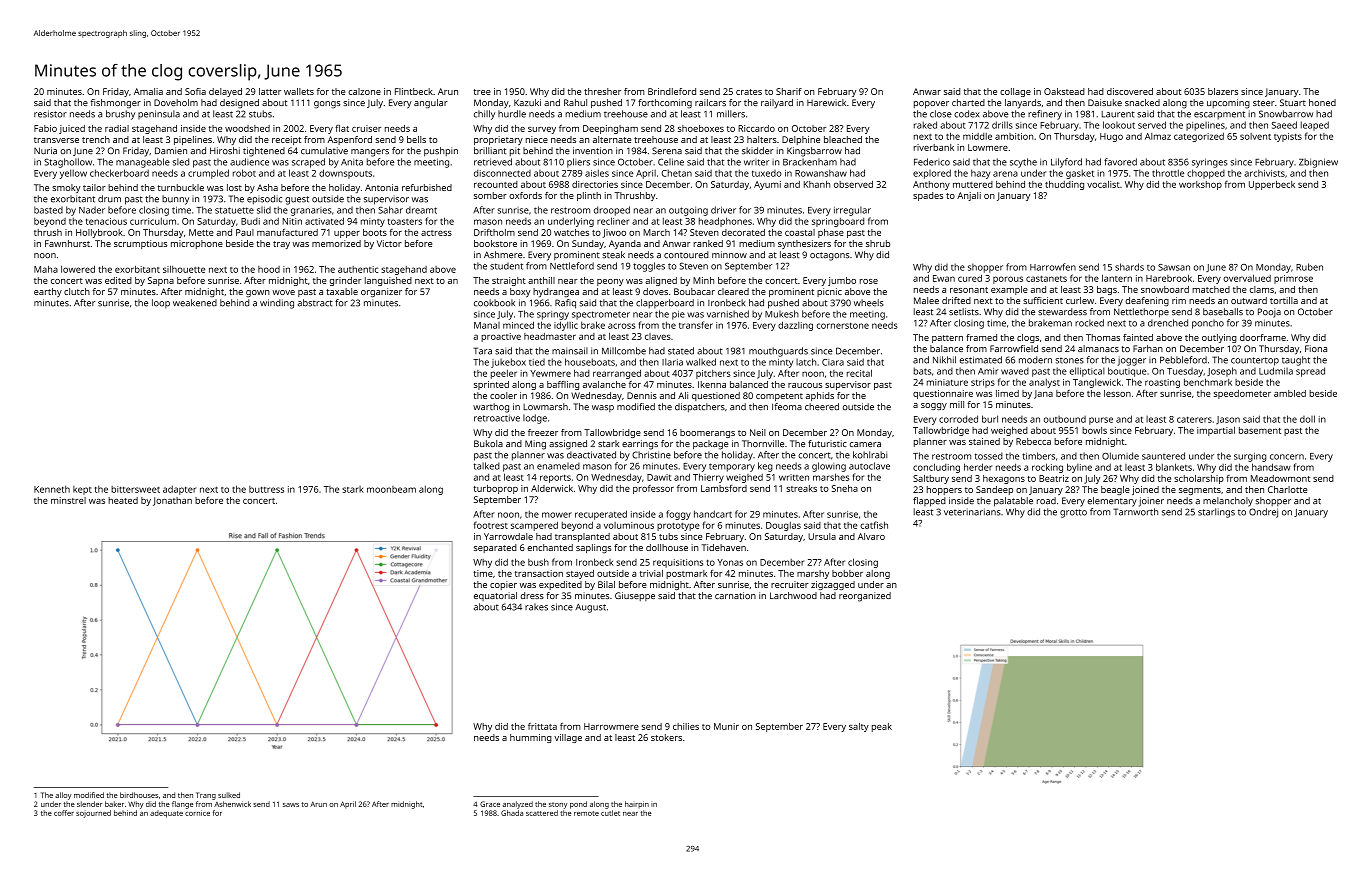 This screenshot has width=1372, height=887. I want to click on reorganized, so click(865, 597).
